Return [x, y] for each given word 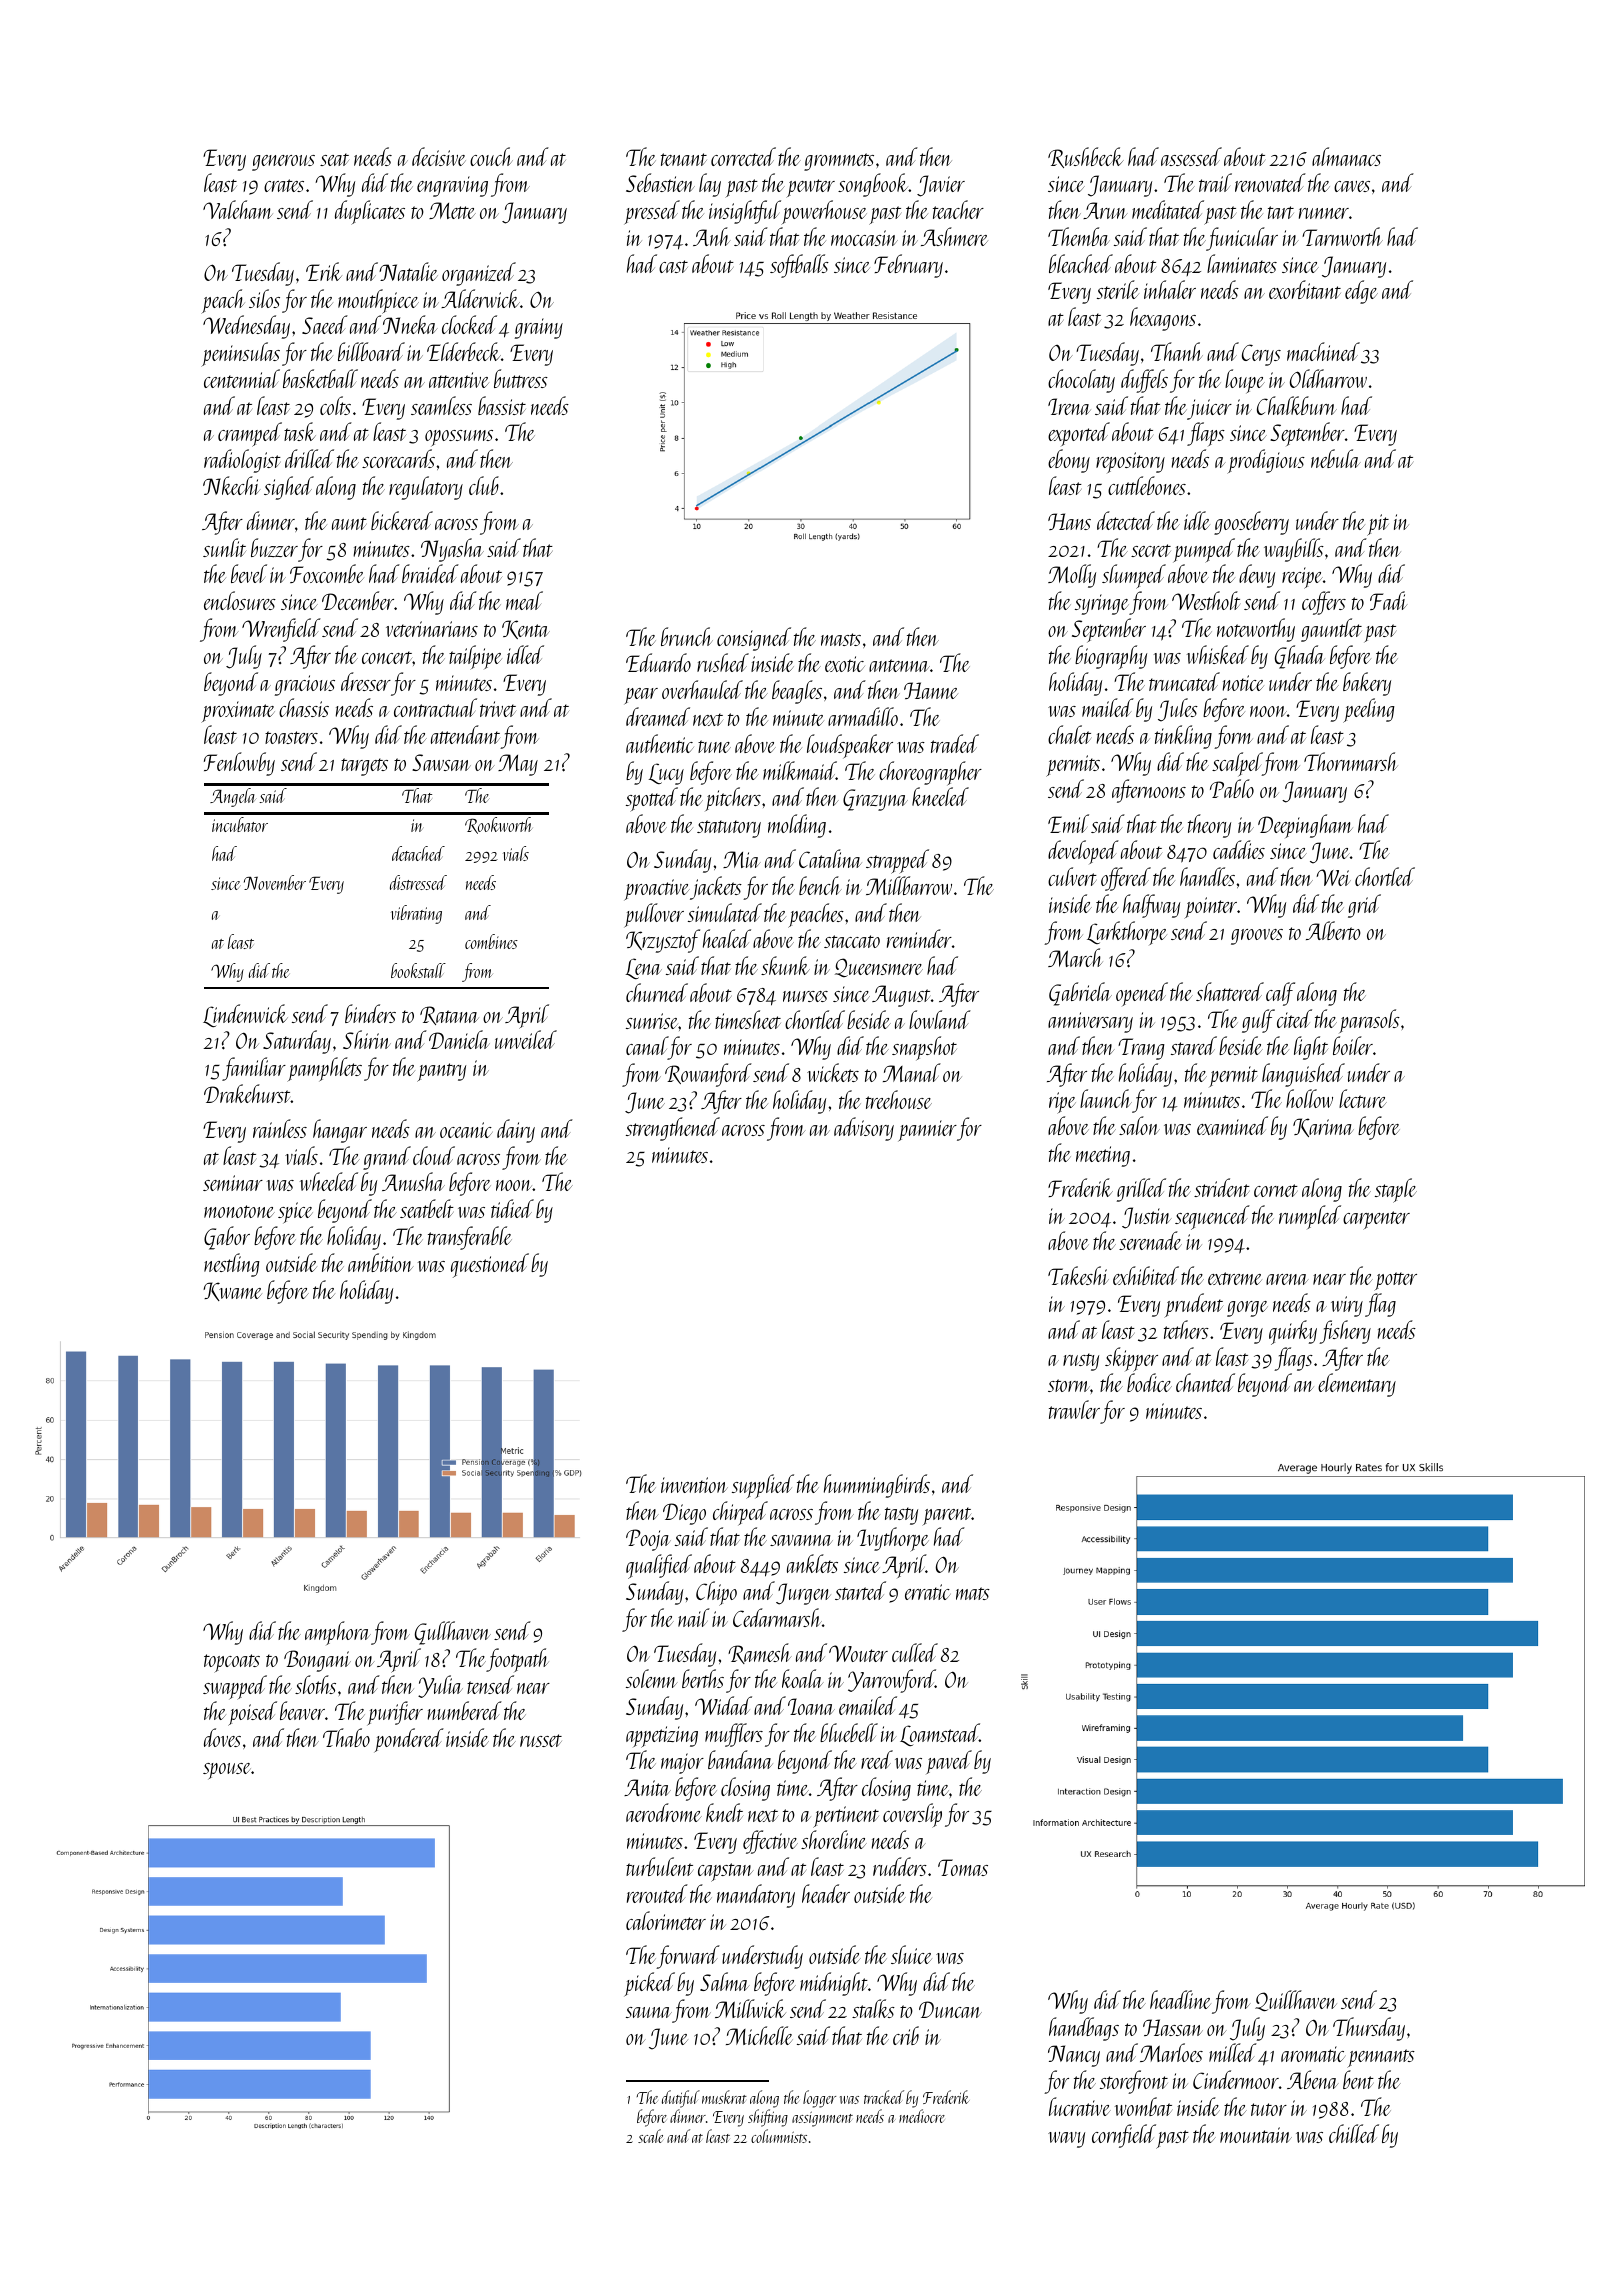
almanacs [1346, 156]
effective [770, 1842]
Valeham [238, 209]
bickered [402, 520]
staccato [852, 941]
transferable [470, 1238]
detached [418, 853]
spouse [227, 1771]
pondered [409, 1740]
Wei [1333, 877]
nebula [1336, 458]
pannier [927, 1131]
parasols [1369, 1021]
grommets [839, 162]
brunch [687, 636]
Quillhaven [1296, 2000]
